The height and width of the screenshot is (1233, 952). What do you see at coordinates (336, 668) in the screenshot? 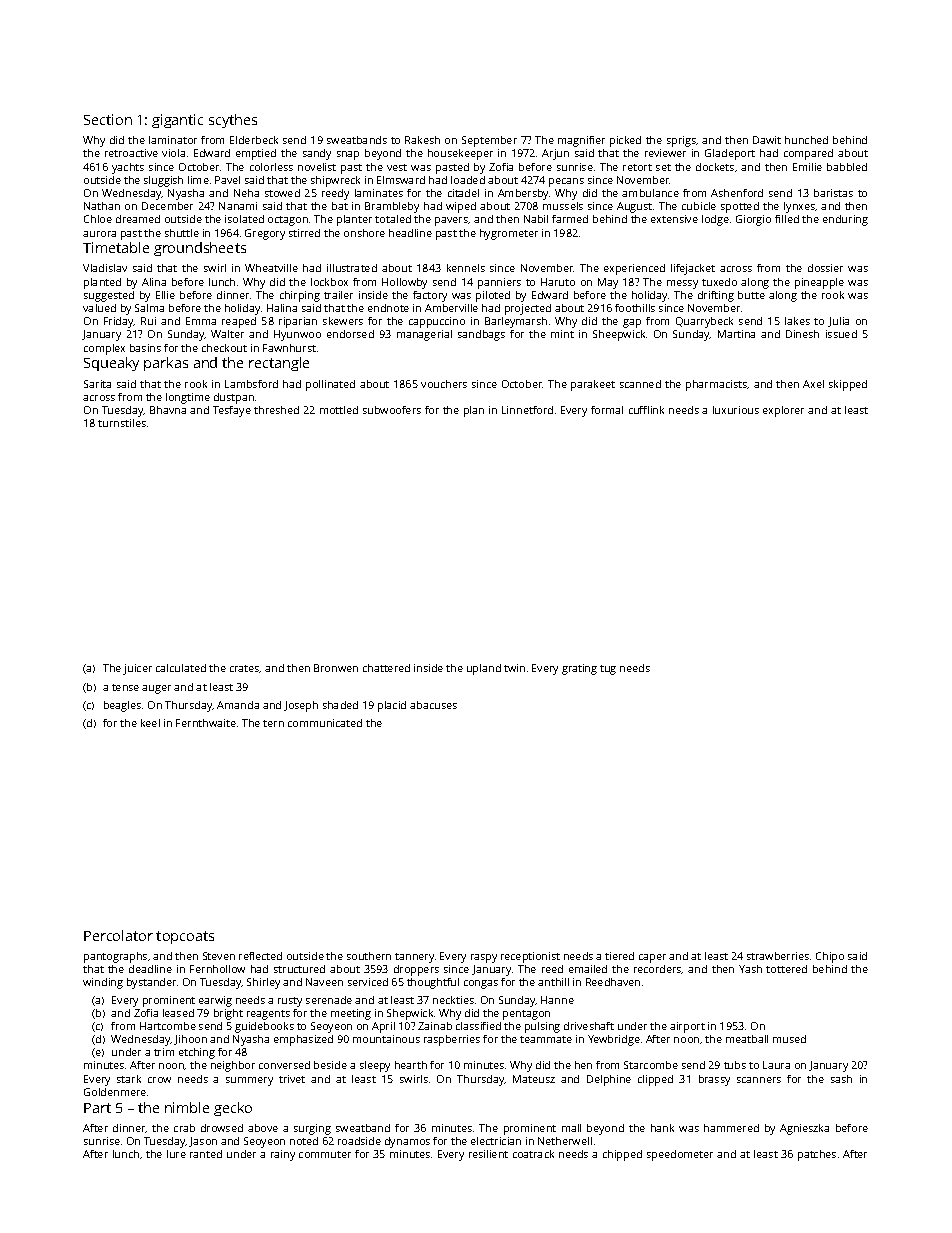
I see `Bronwen` at bounding box center [336, 668].
